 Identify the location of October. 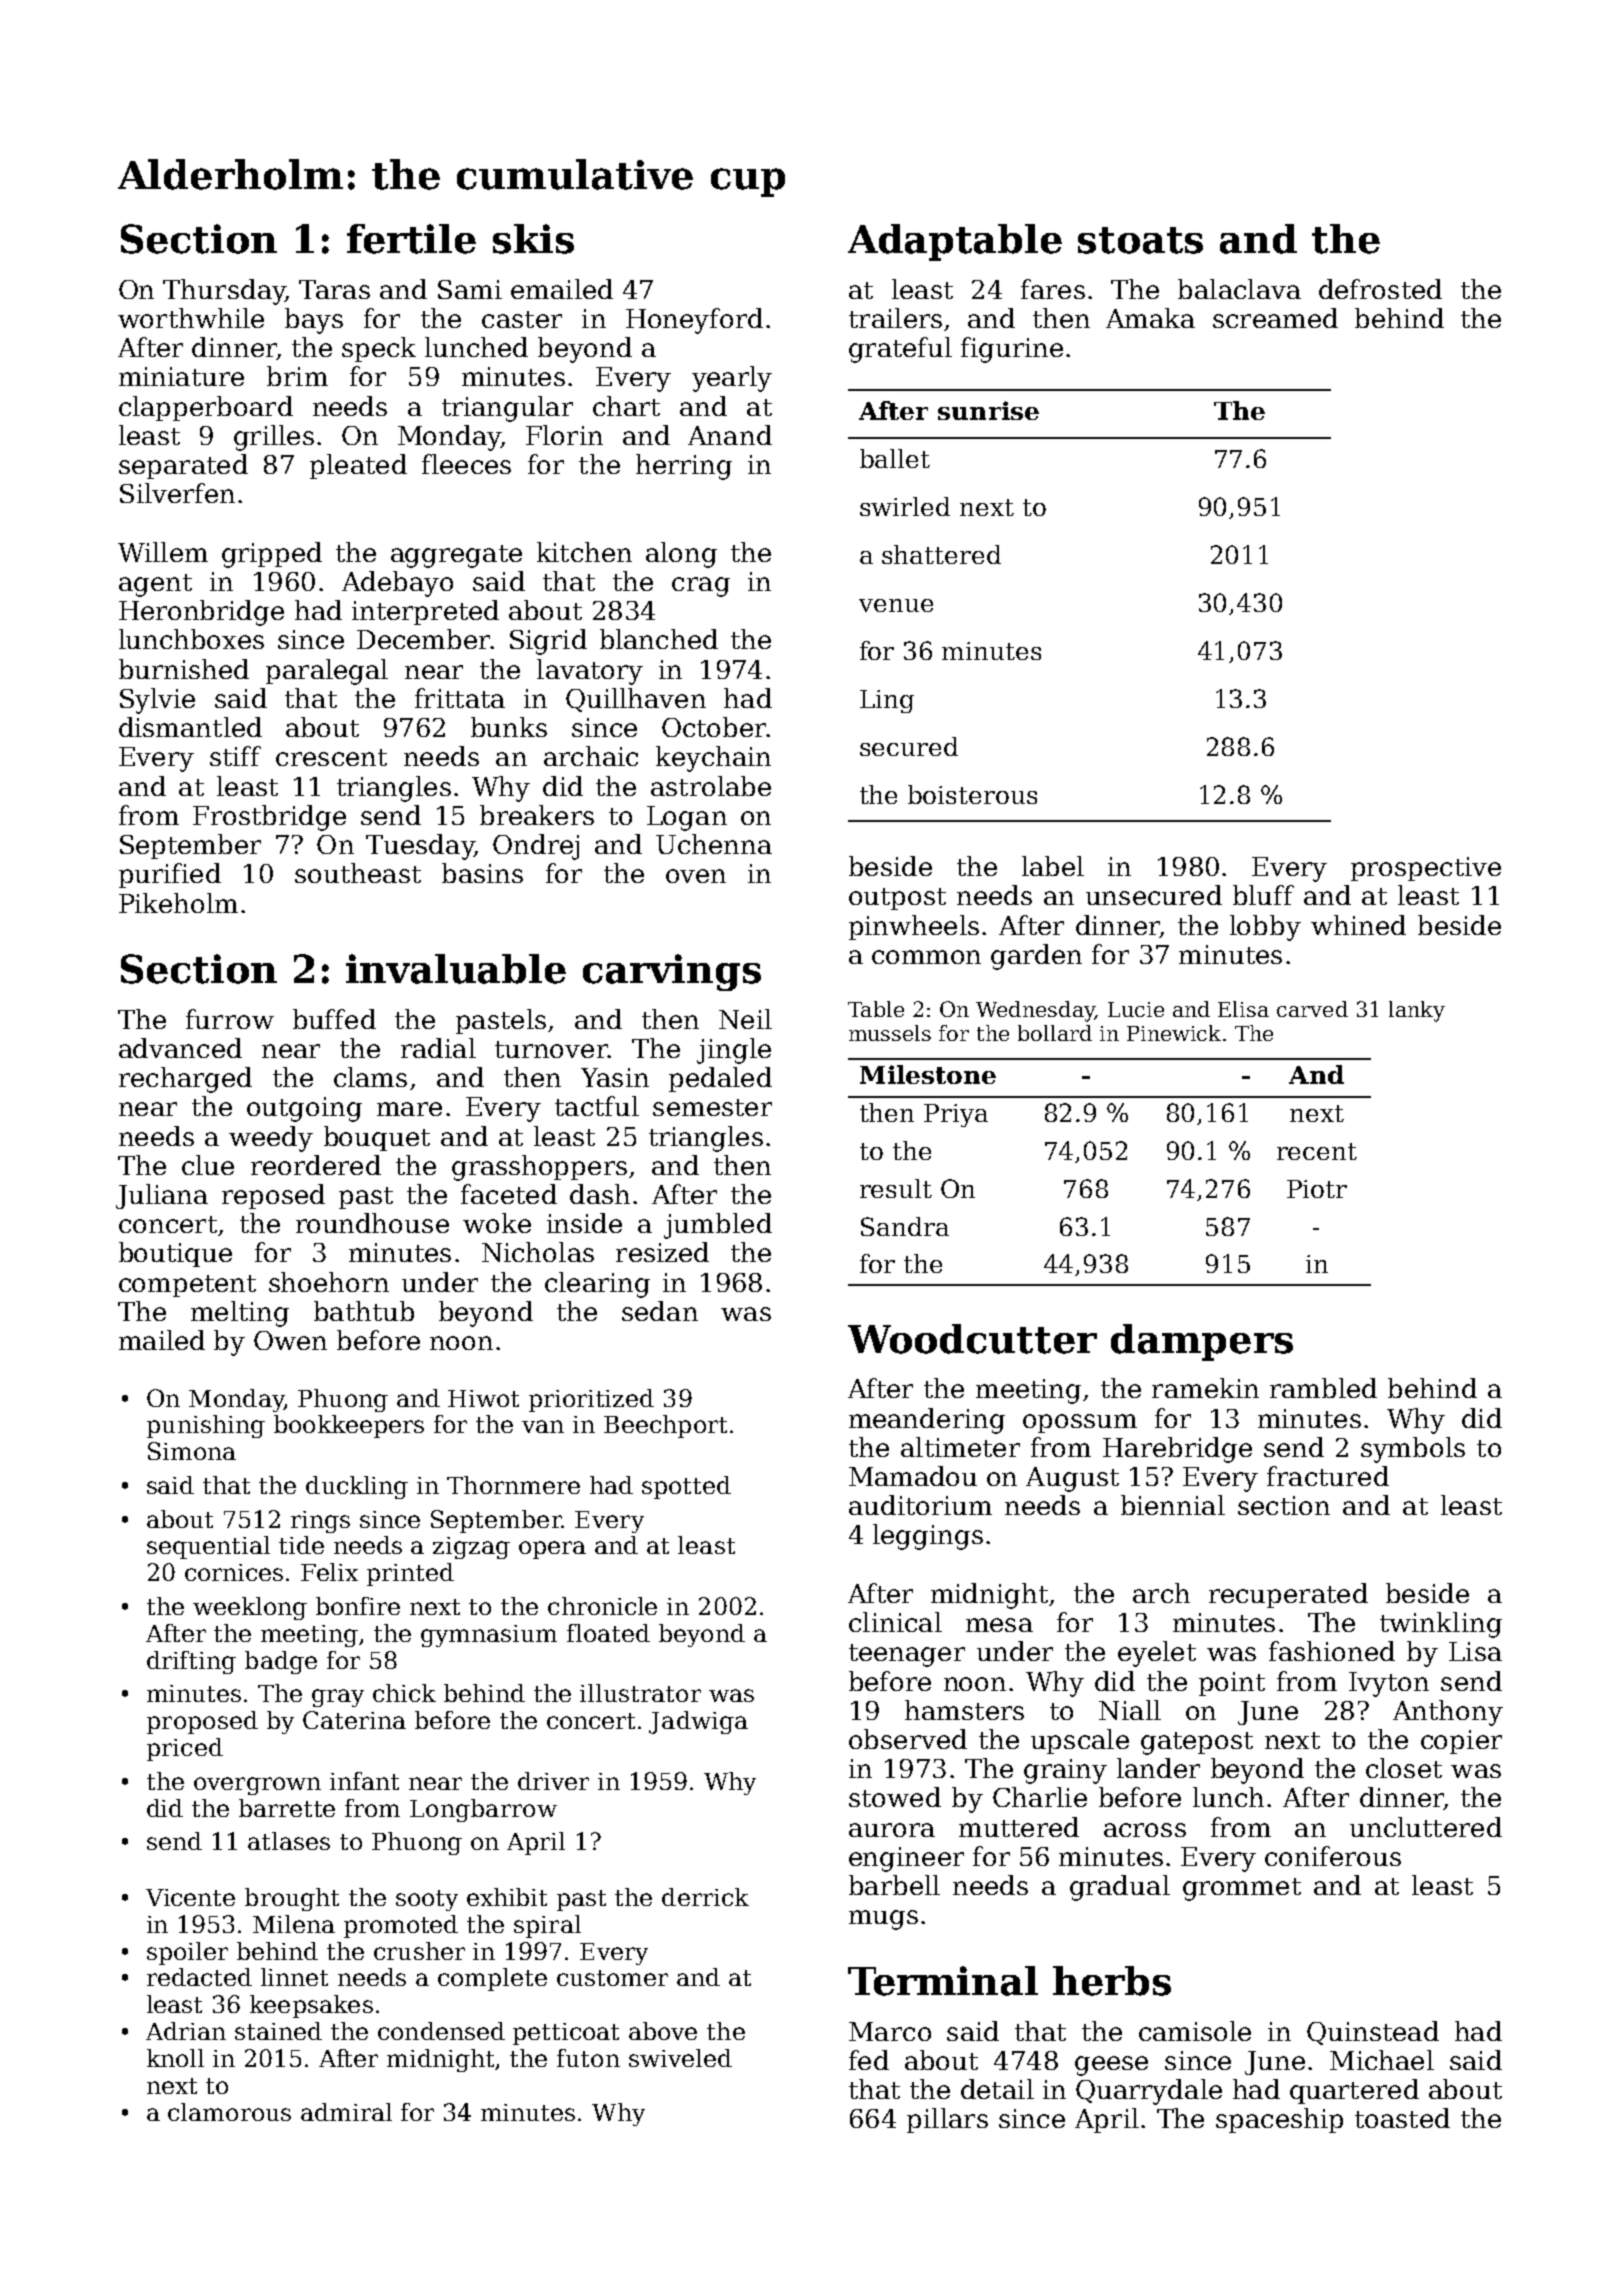
(714, 727).
